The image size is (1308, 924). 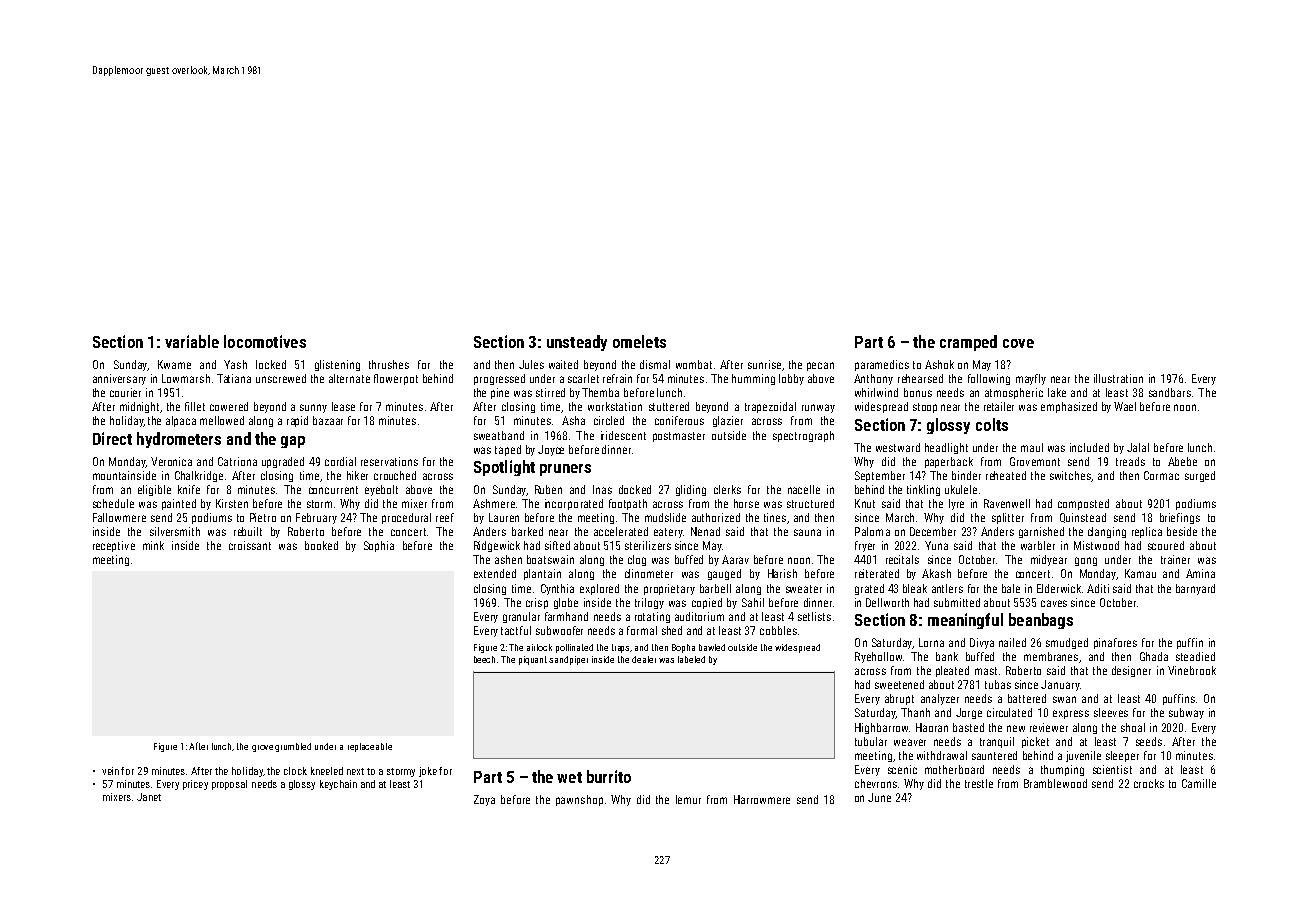 I want to click on accelerated, so click(x=621, y=531).
